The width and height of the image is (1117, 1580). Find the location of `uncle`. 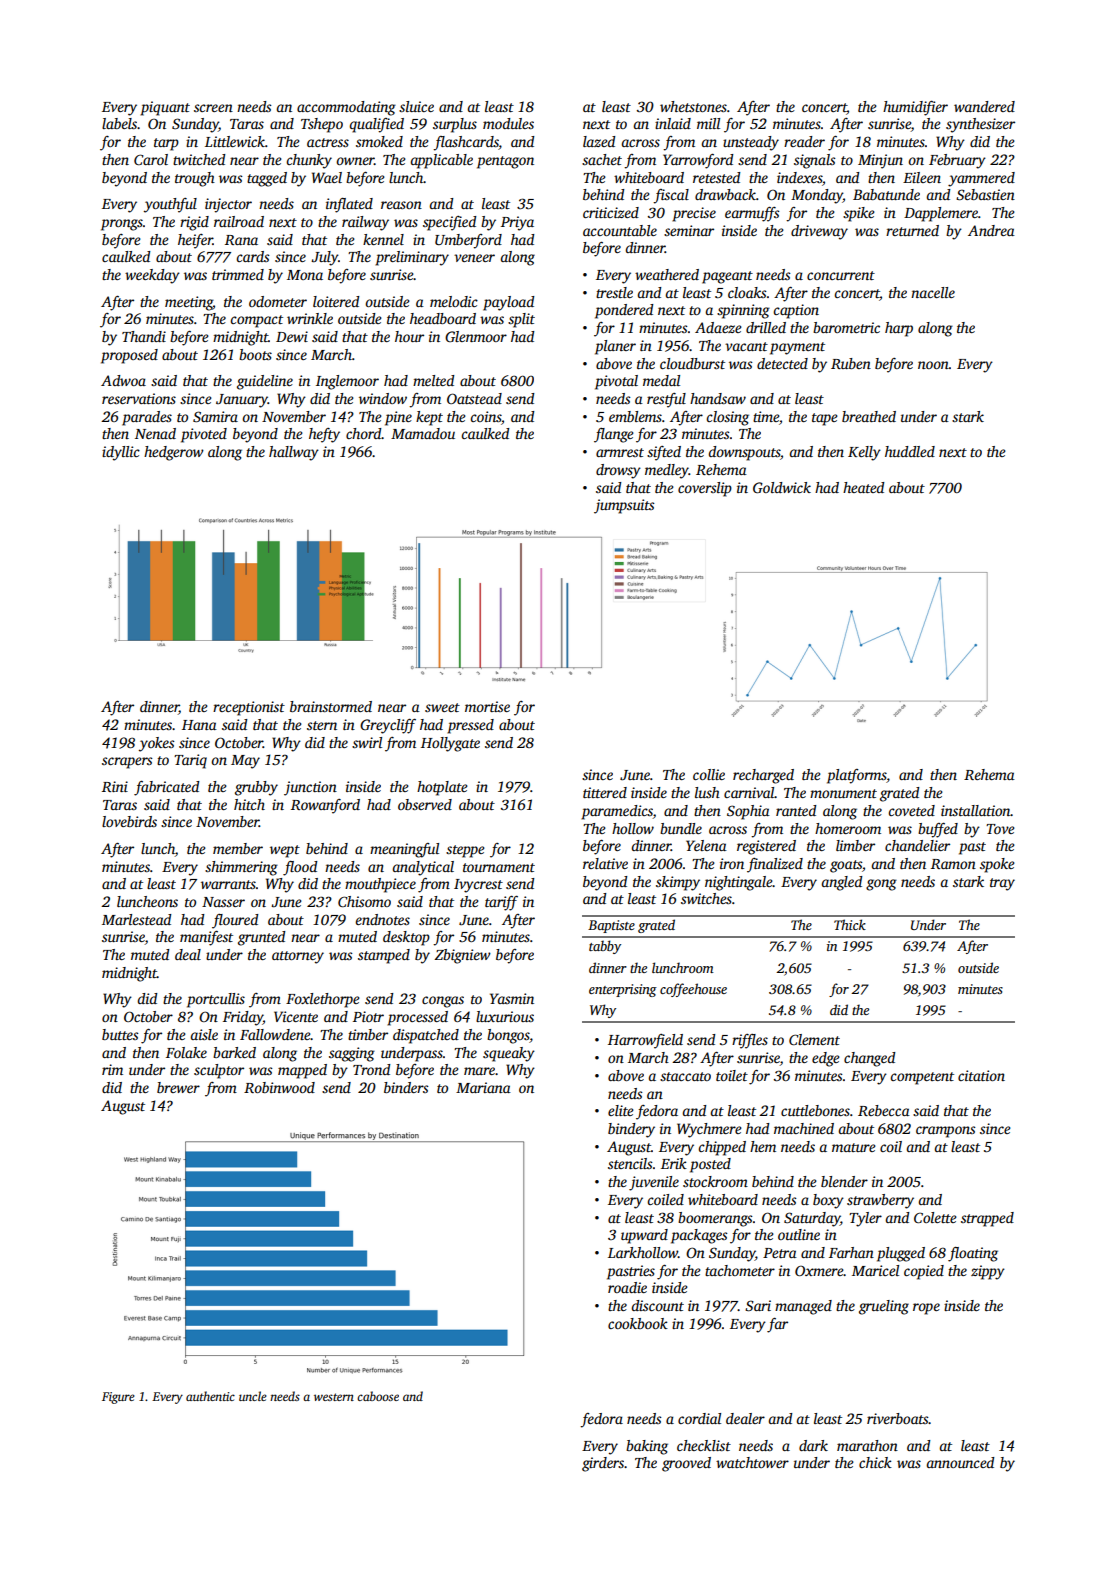

uncle is located at coordinates (253, 1396).
